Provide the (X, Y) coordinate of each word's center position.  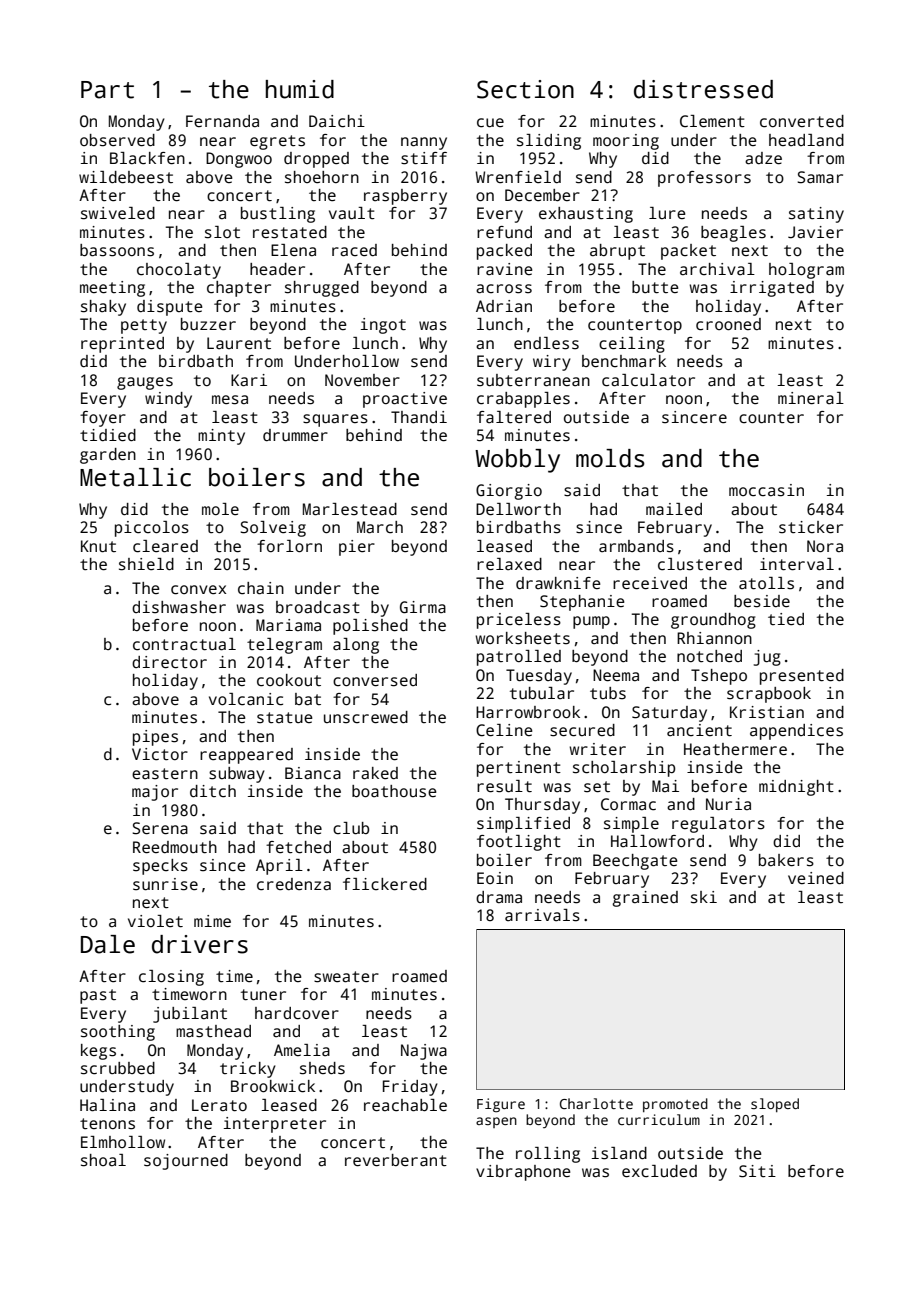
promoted (675, 1105)
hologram (806, 271)
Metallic (135, 477)
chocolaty (179, 271)
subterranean (533, 380)
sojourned (186, 1162)
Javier (815, 232)
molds (610, 458)
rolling (548, 1155)
